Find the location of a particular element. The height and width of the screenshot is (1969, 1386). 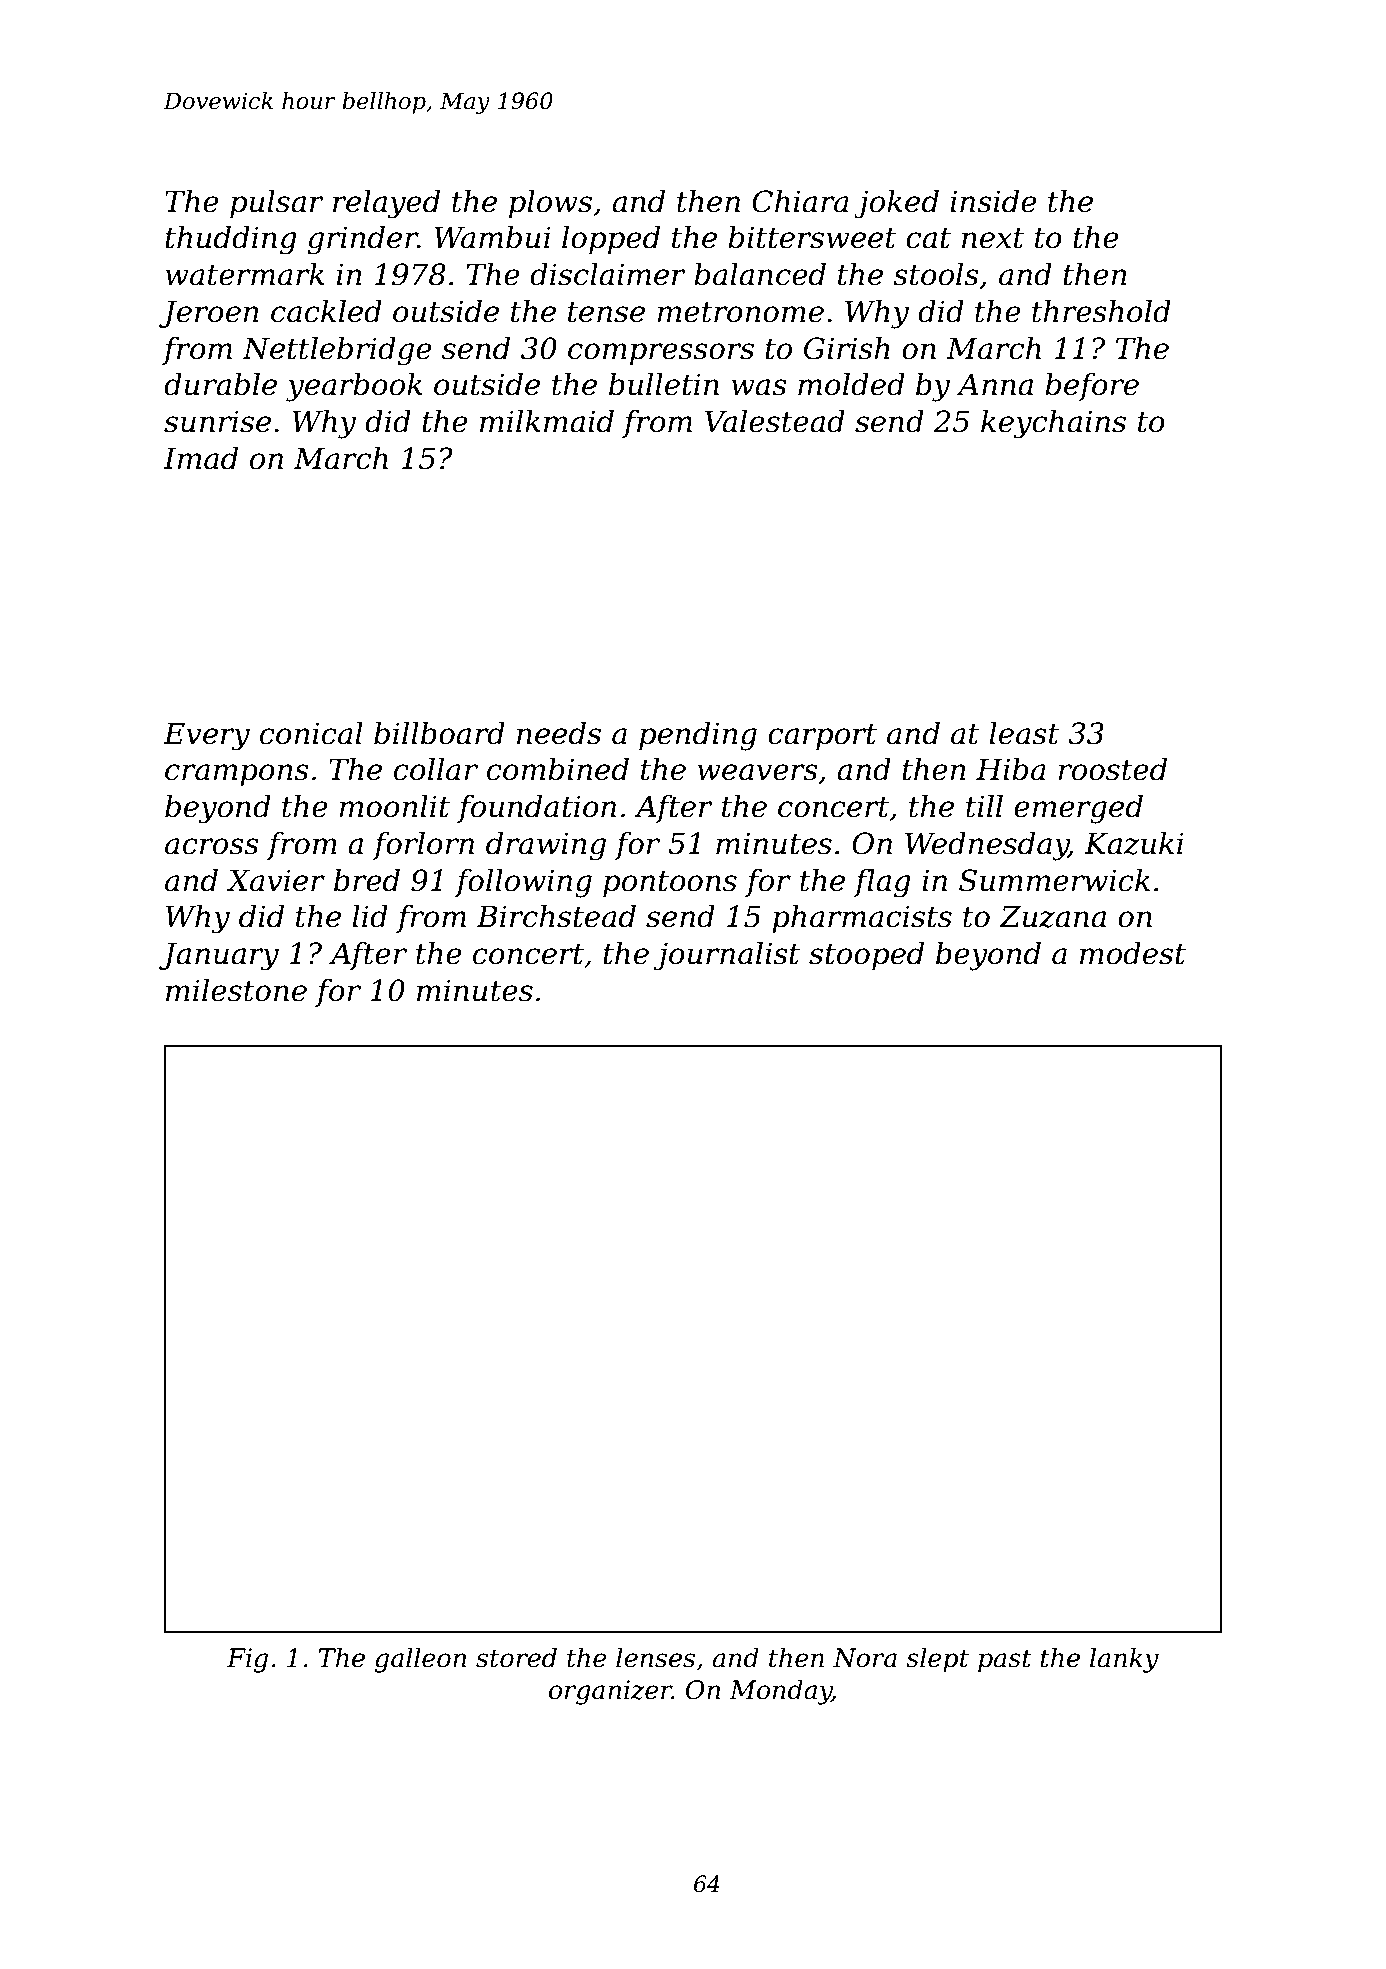

inside is located at coordinates (993, 201).
